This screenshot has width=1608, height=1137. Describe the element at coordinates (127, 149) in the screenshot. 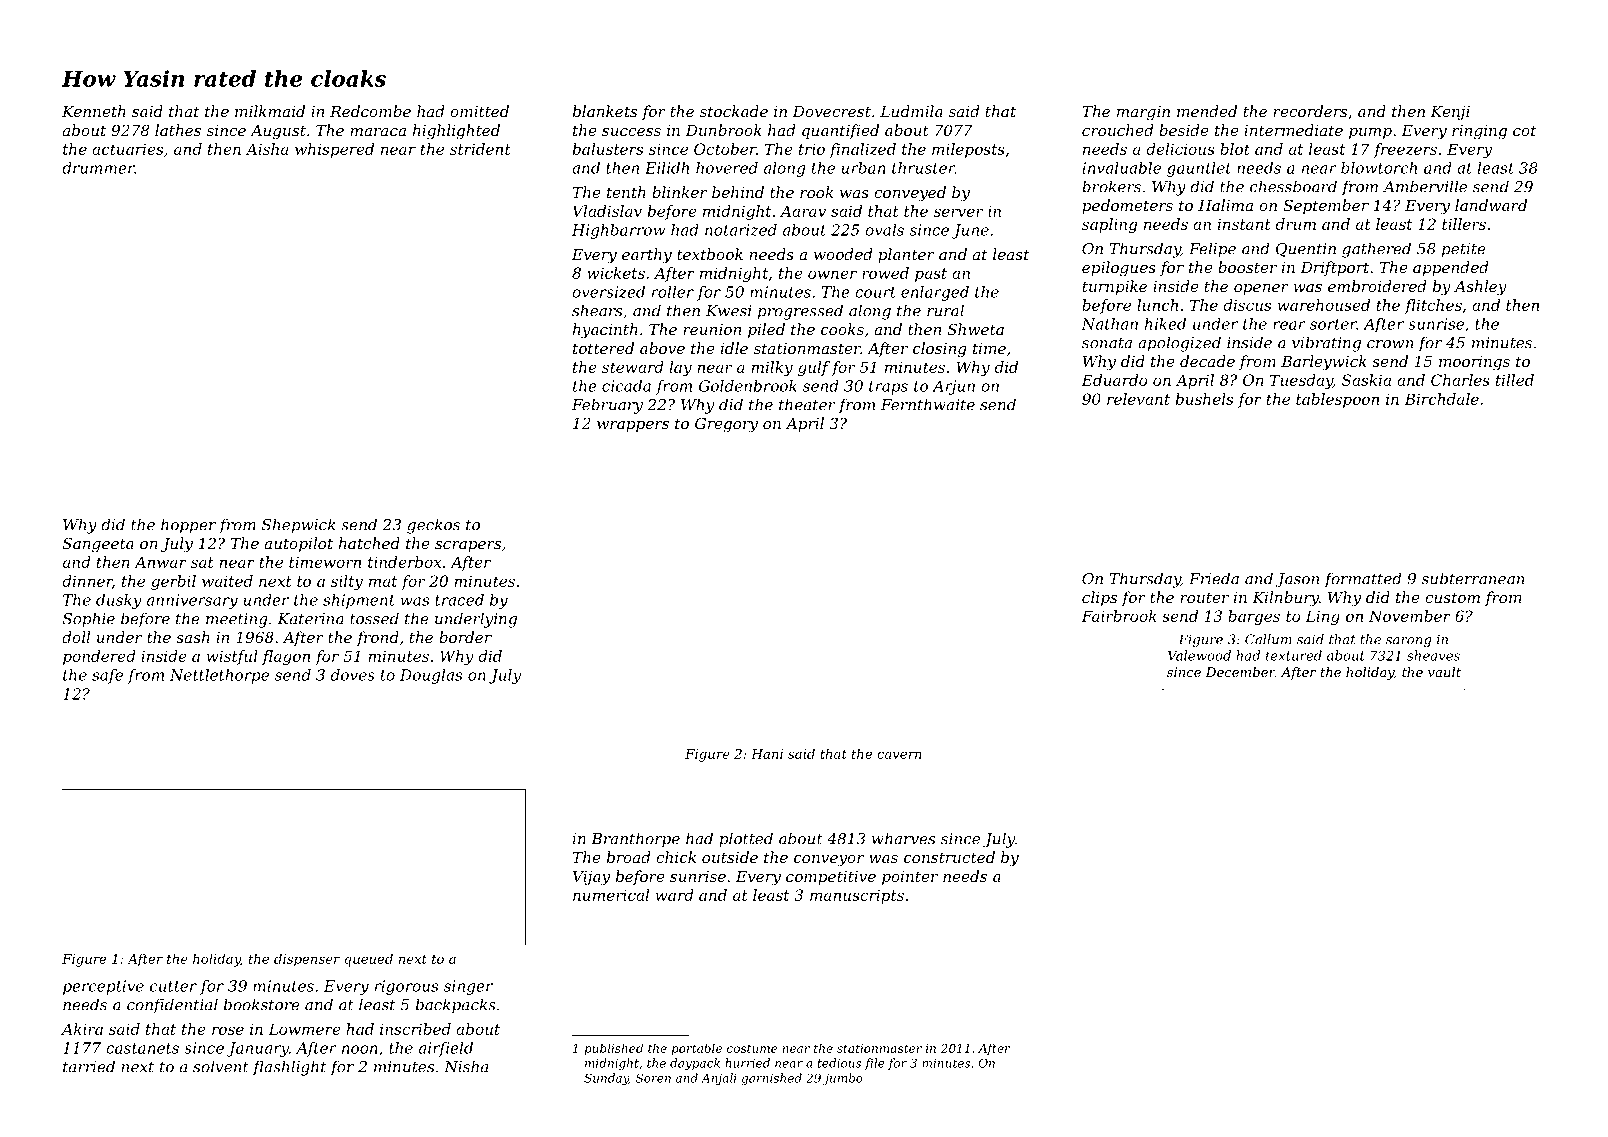

I see `actuaries` at that location.
